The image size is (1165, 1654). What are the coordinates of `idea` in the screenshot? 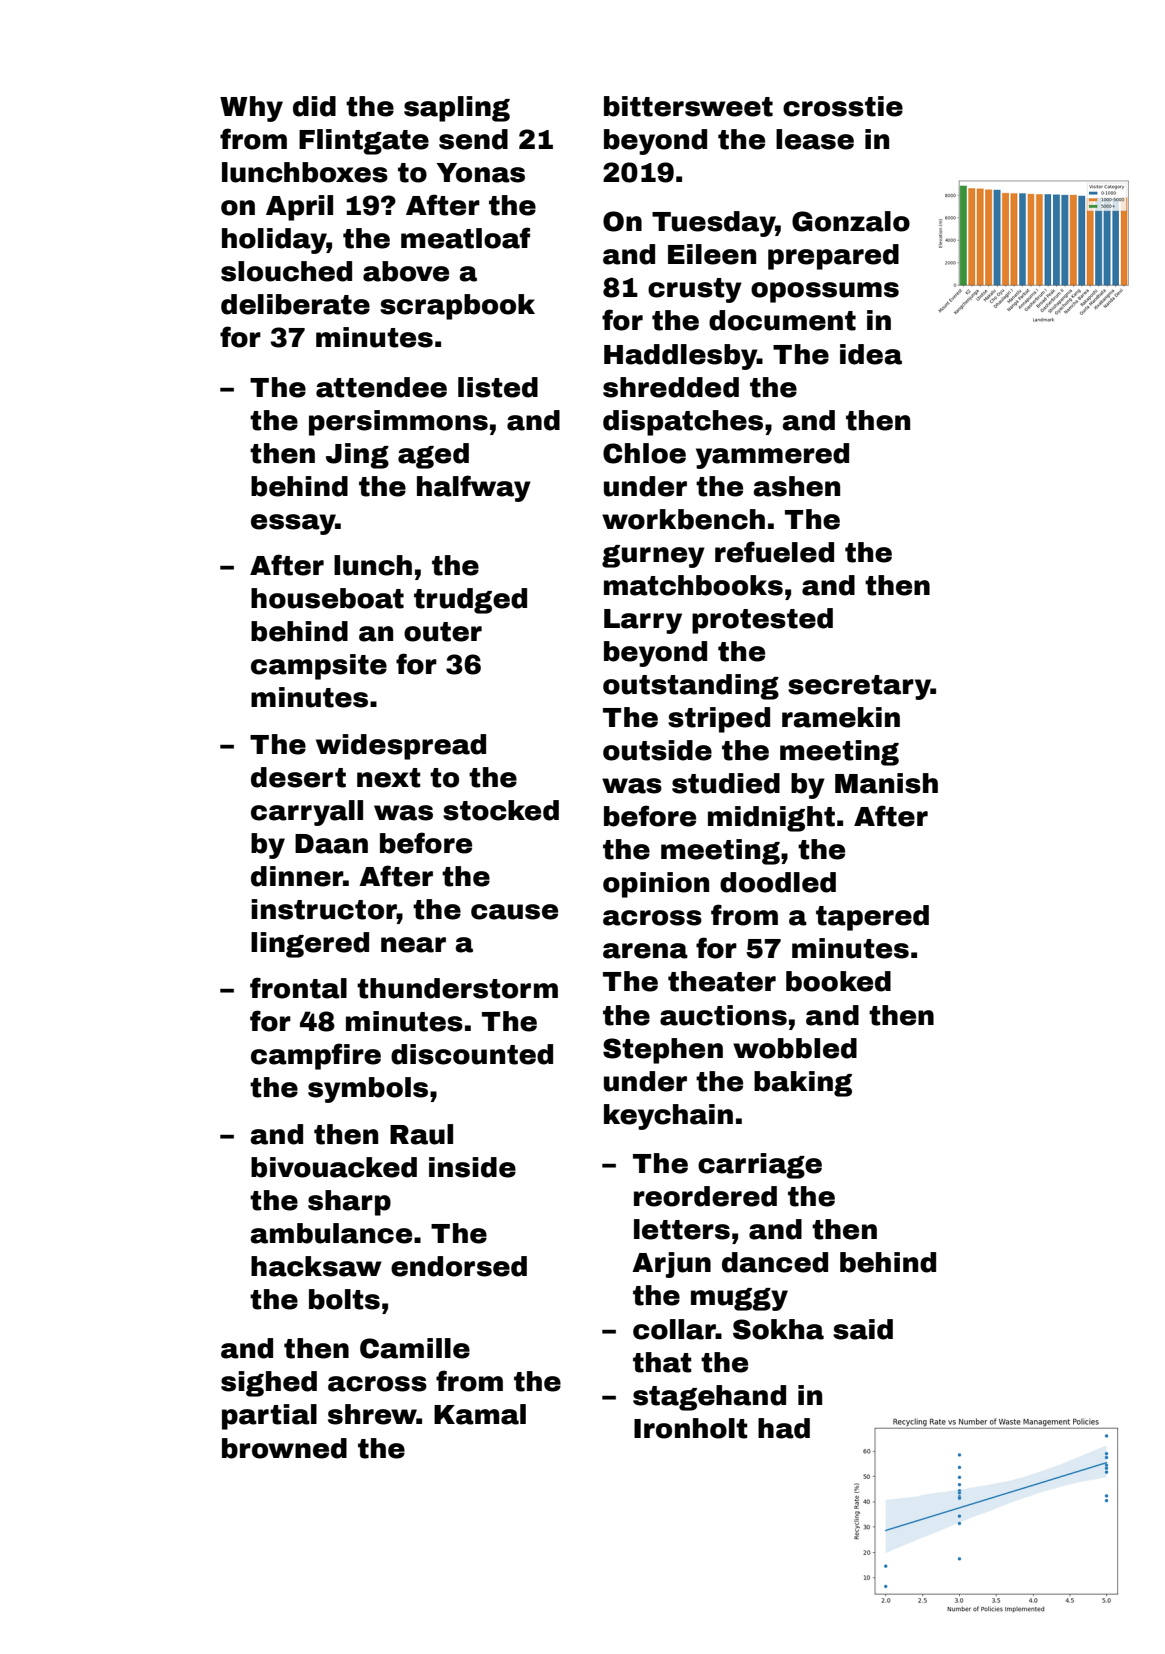 It's located at (871, 354).
